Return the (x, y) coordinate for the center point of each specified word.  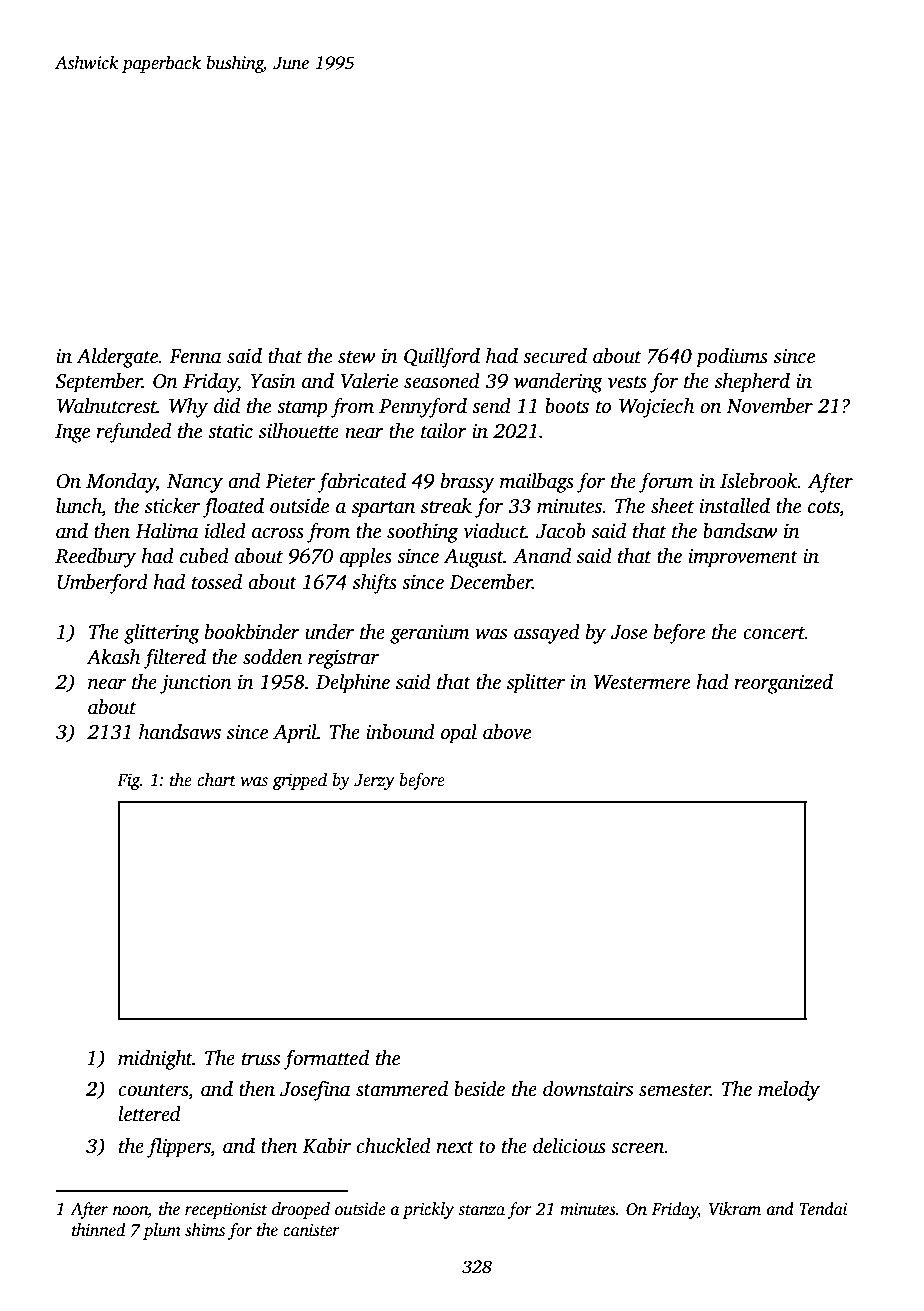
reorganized (783, 684)
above (507, 732)
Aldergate (117, 358)
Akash (113, 657)
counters (153, 1090)
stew (357, 357)
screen (638, 1148)
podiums (732, 358)
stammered (402, 1089)
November (769, 406)
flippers (179, 1147)
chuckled (393, 1146)
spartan (383, 509)
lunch (79, 507)
